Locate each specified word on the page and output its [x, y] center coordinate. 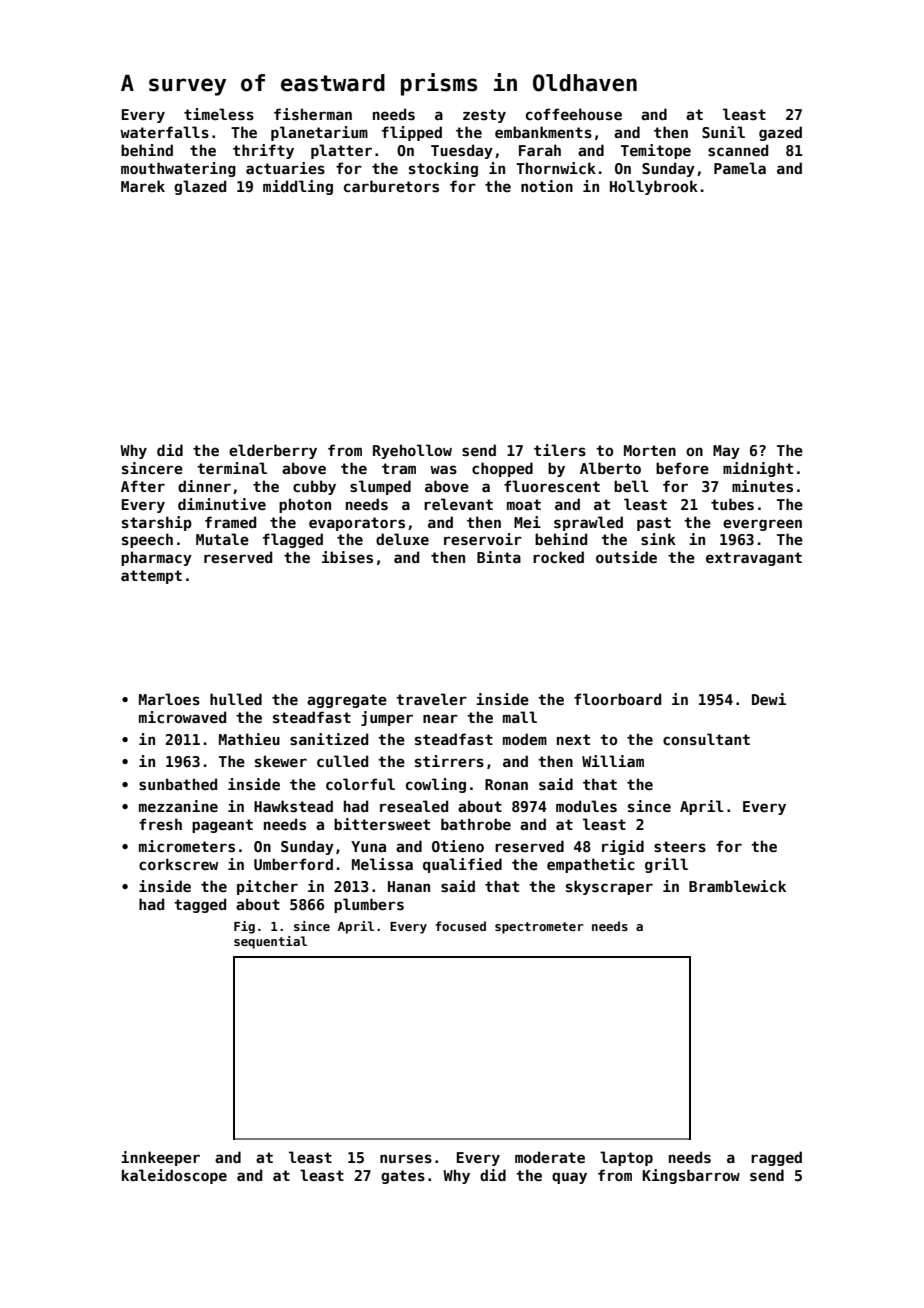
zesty [484, 116]
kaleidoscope [174, 1176]
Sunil [723, 132]
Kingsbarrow [691, 1176]
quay [569, 1178]
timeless [219, 114]
